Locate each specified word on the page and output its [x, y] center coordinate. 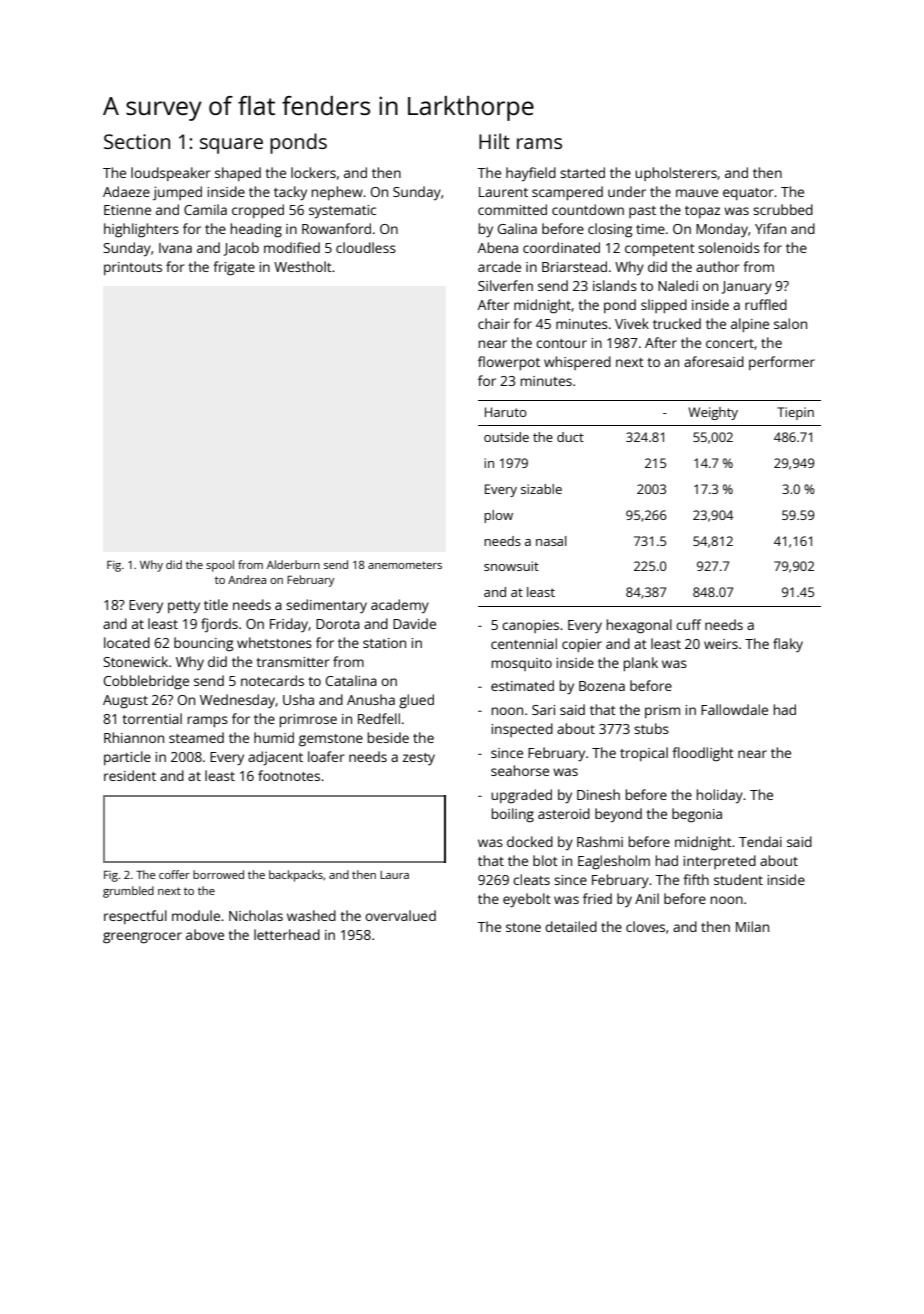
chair [494, 323]
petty [184, 607]
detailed [571, 926]
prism [662, 711]
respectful [135, 917]
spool [220, 566]
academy [400, 606]
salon [790, 323]
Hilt [494, 141]
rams [539, 143]
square [231, 146]
